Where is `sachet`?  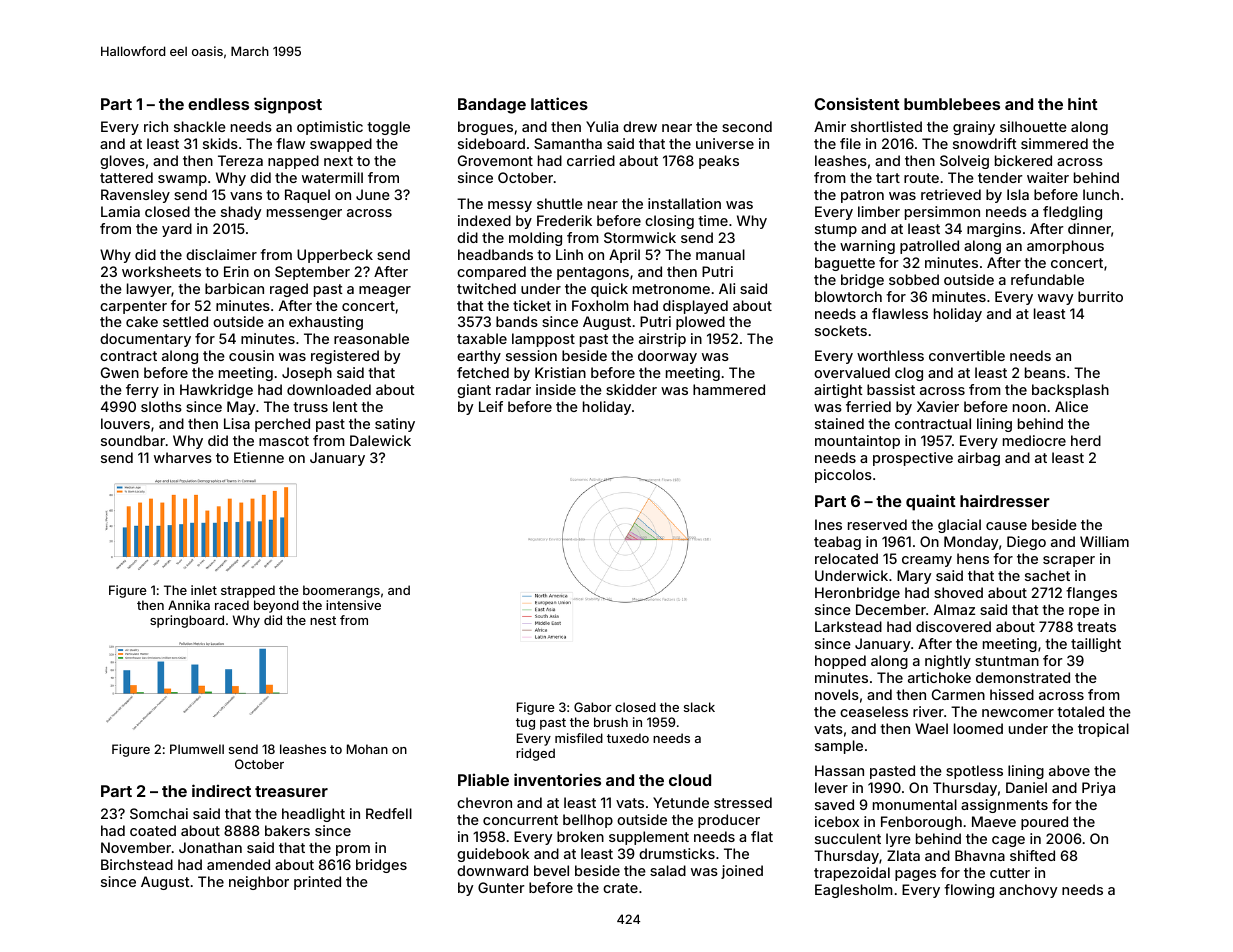
sachet is located at coordinates (1047, 575).
